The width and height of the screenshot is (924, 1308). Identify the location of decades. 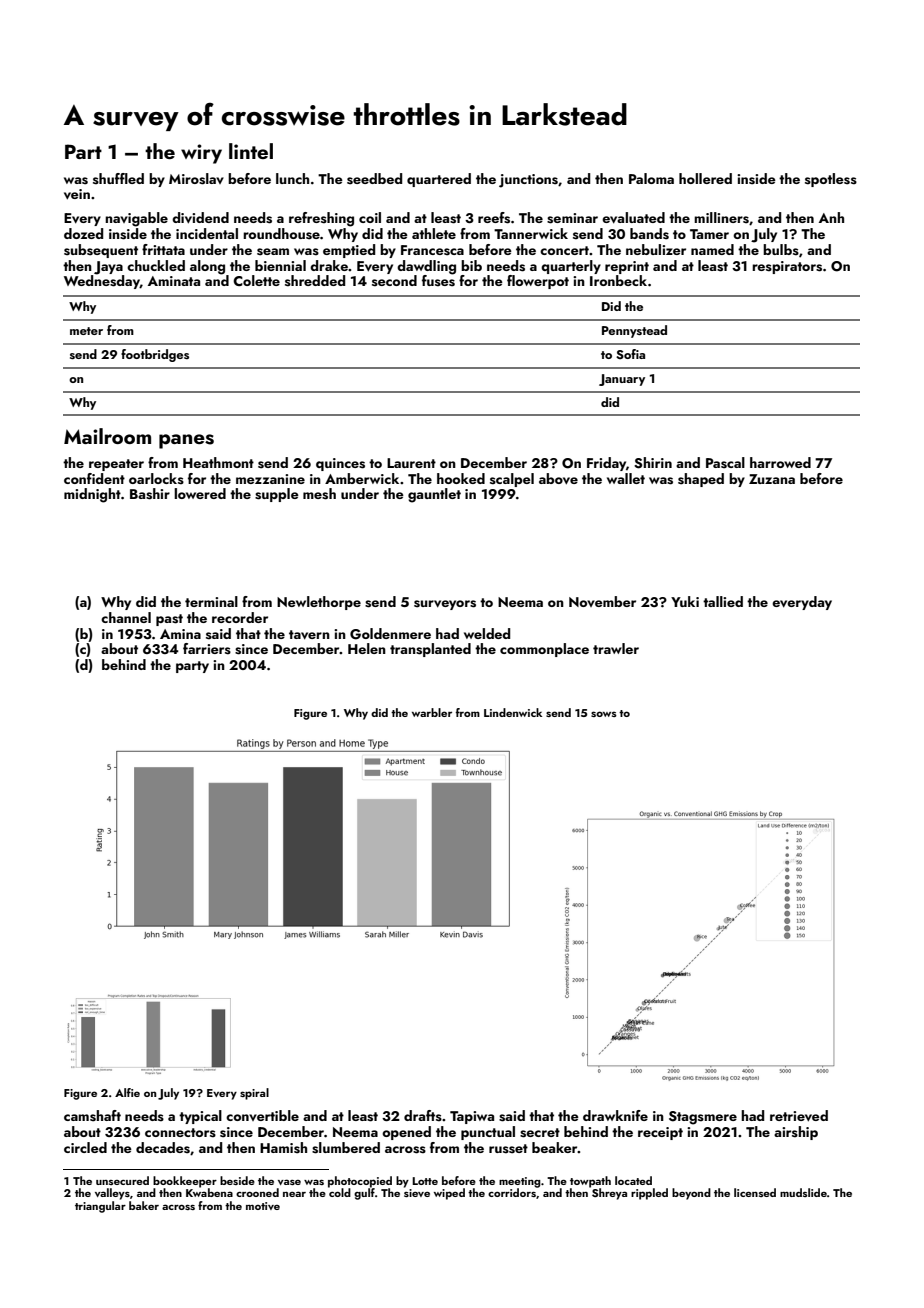
(163, 1148).
